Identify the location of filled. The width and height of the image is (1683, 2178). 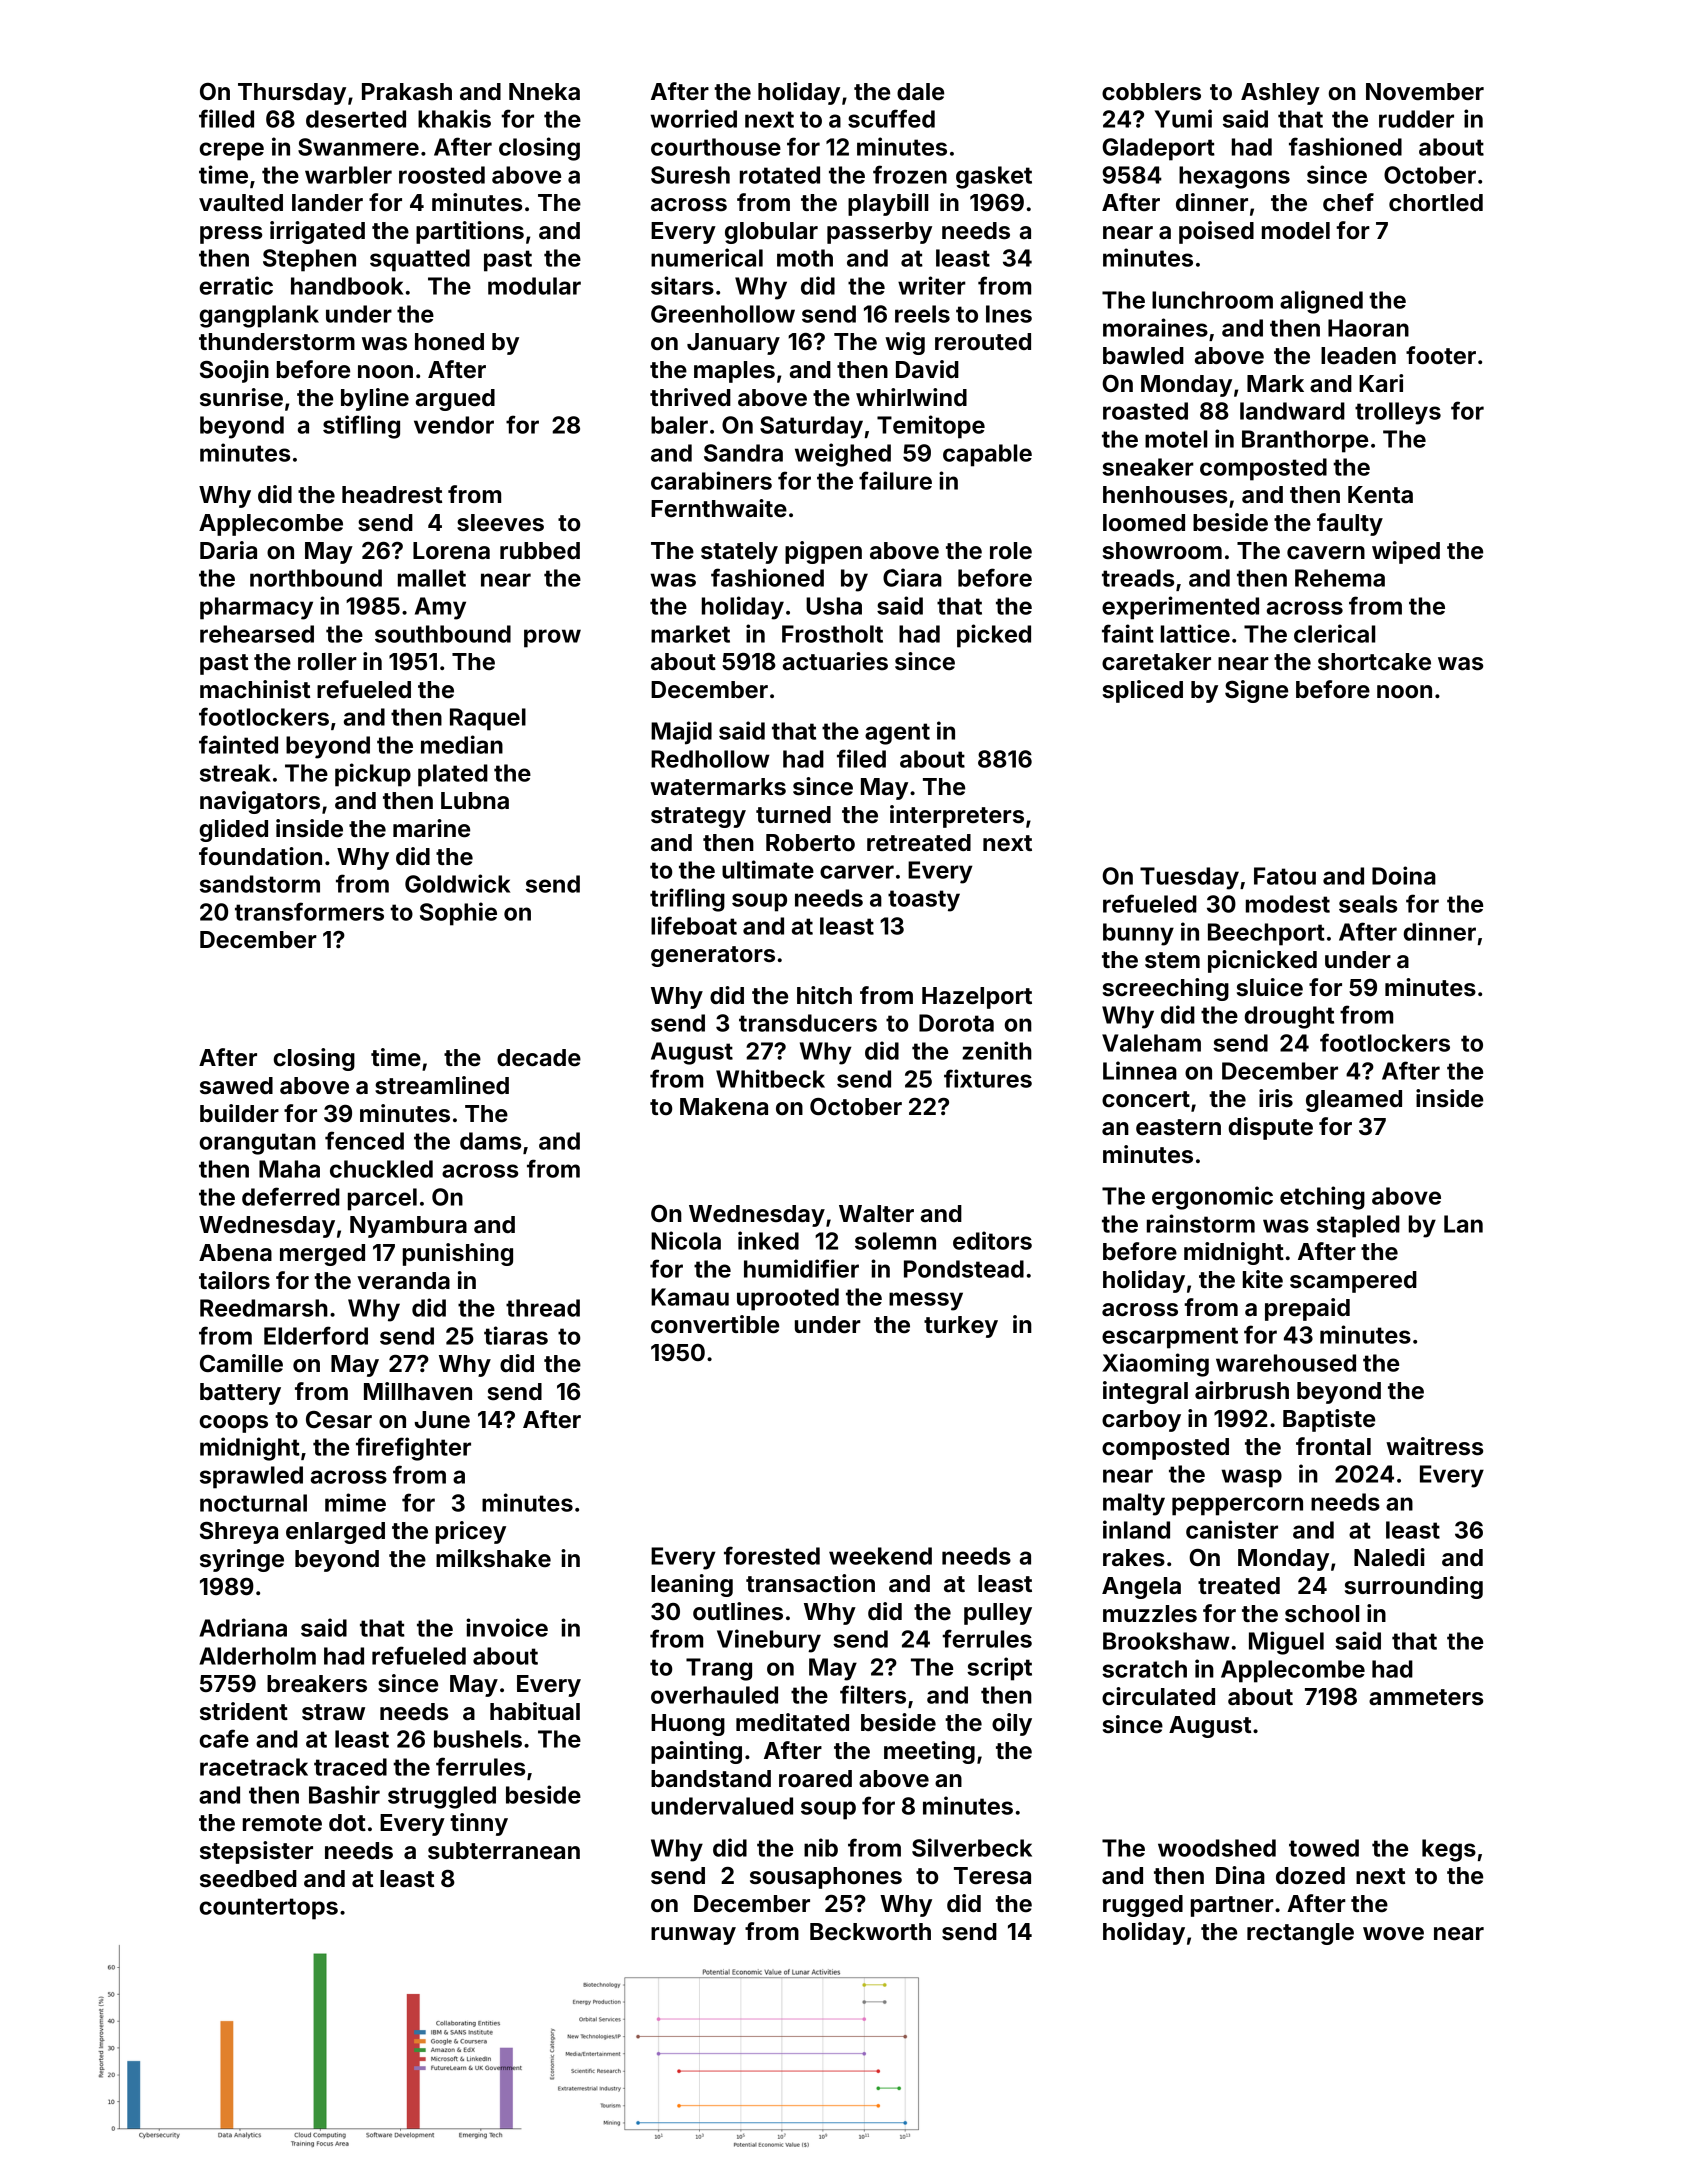
(226, 118).
